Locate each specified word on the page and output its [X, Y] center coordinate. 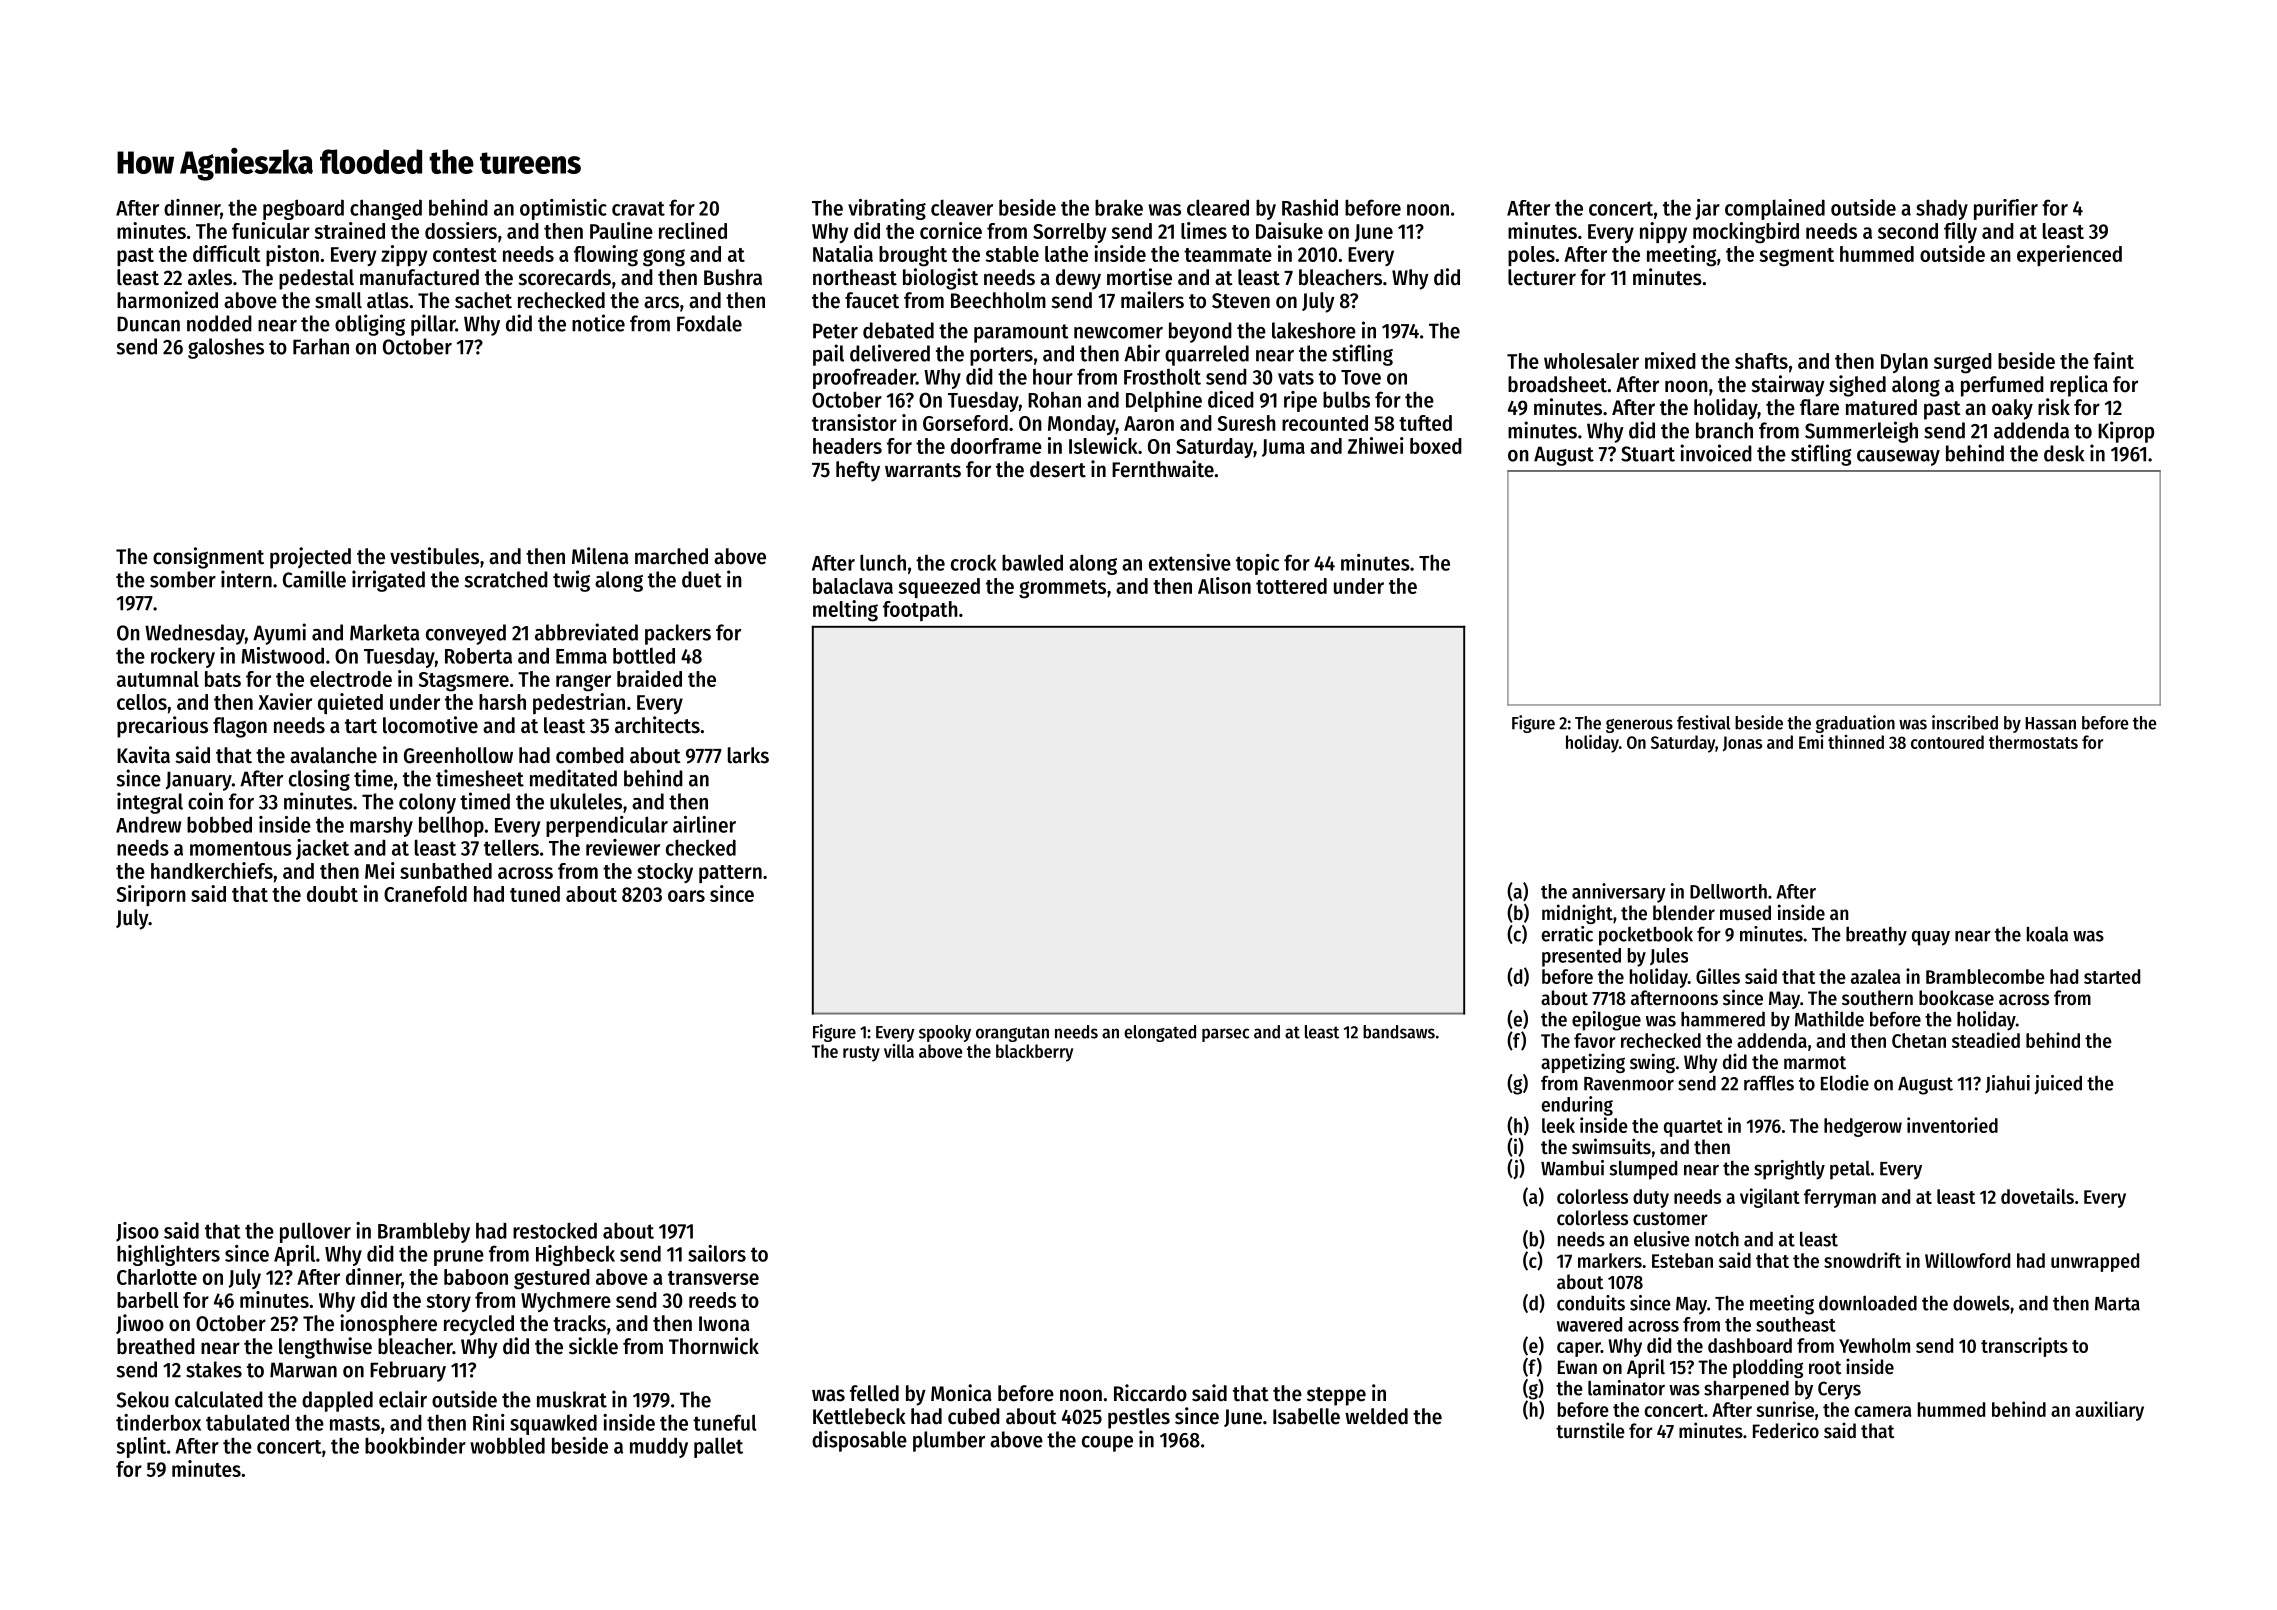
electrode [351, 679]
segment [1796, 257]
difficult [226, 253]
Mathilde [1829, 1019]
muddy [659, 1447]
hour [1053, 377]
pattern [730, 874]
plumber [949, 1441]
